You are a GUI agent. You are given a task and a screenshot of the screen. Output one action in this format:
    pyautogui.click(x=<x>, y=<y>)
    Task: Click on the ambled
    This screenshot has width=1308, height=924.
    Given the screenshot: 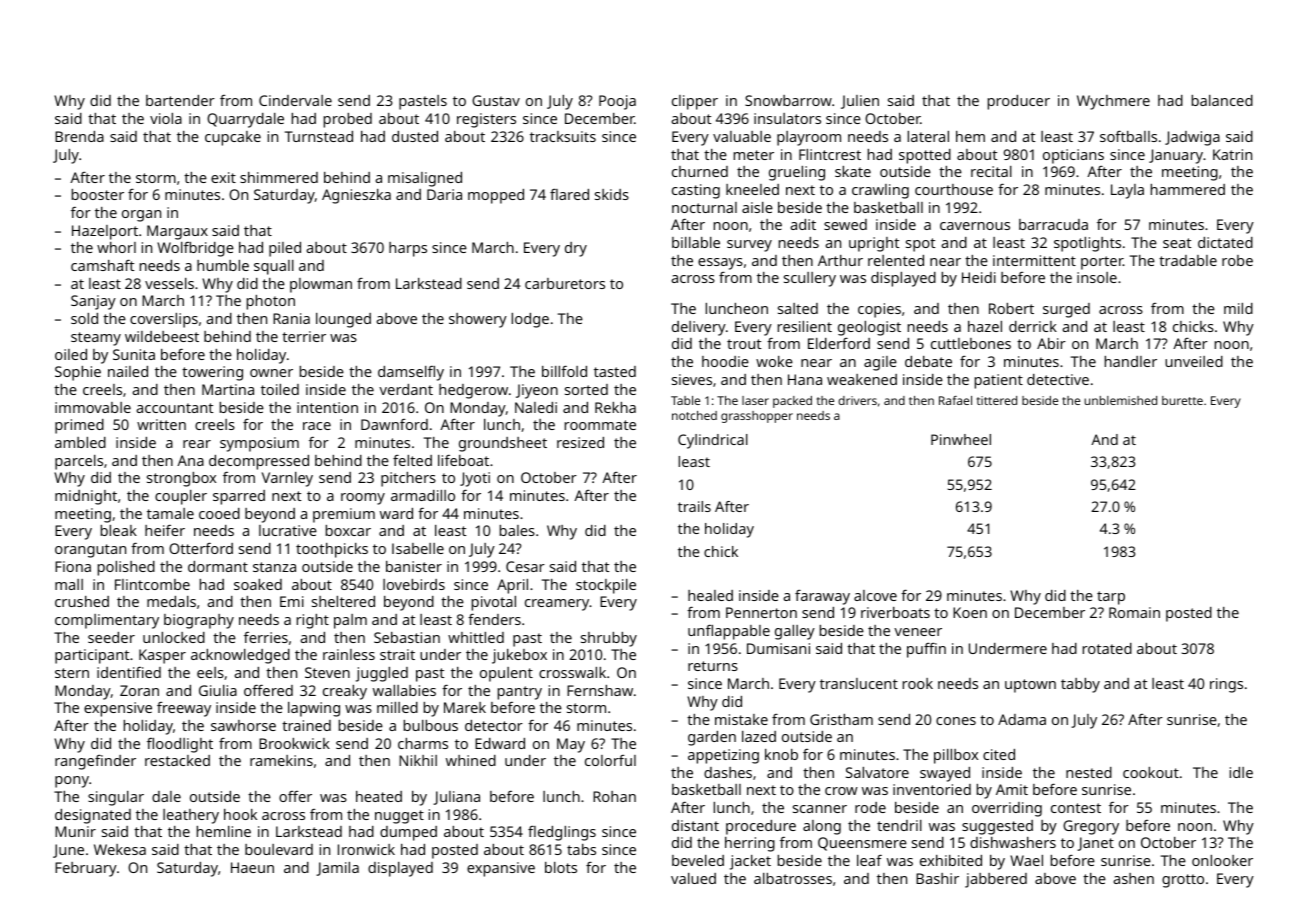 What is the action you would take?
    pyautogui.click(x=80, y=442)
